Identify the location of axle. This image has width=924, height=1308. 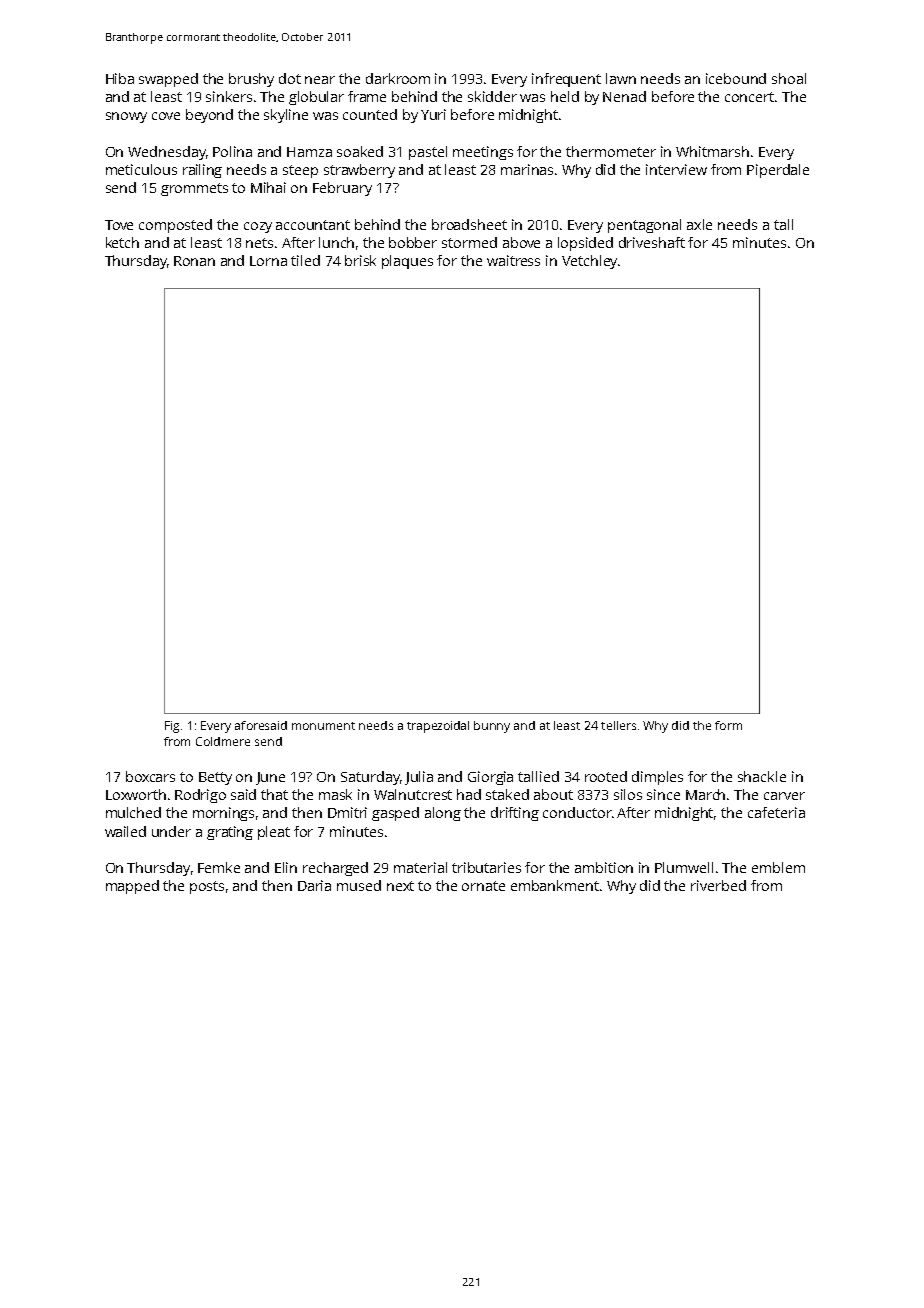
(699, 224).
